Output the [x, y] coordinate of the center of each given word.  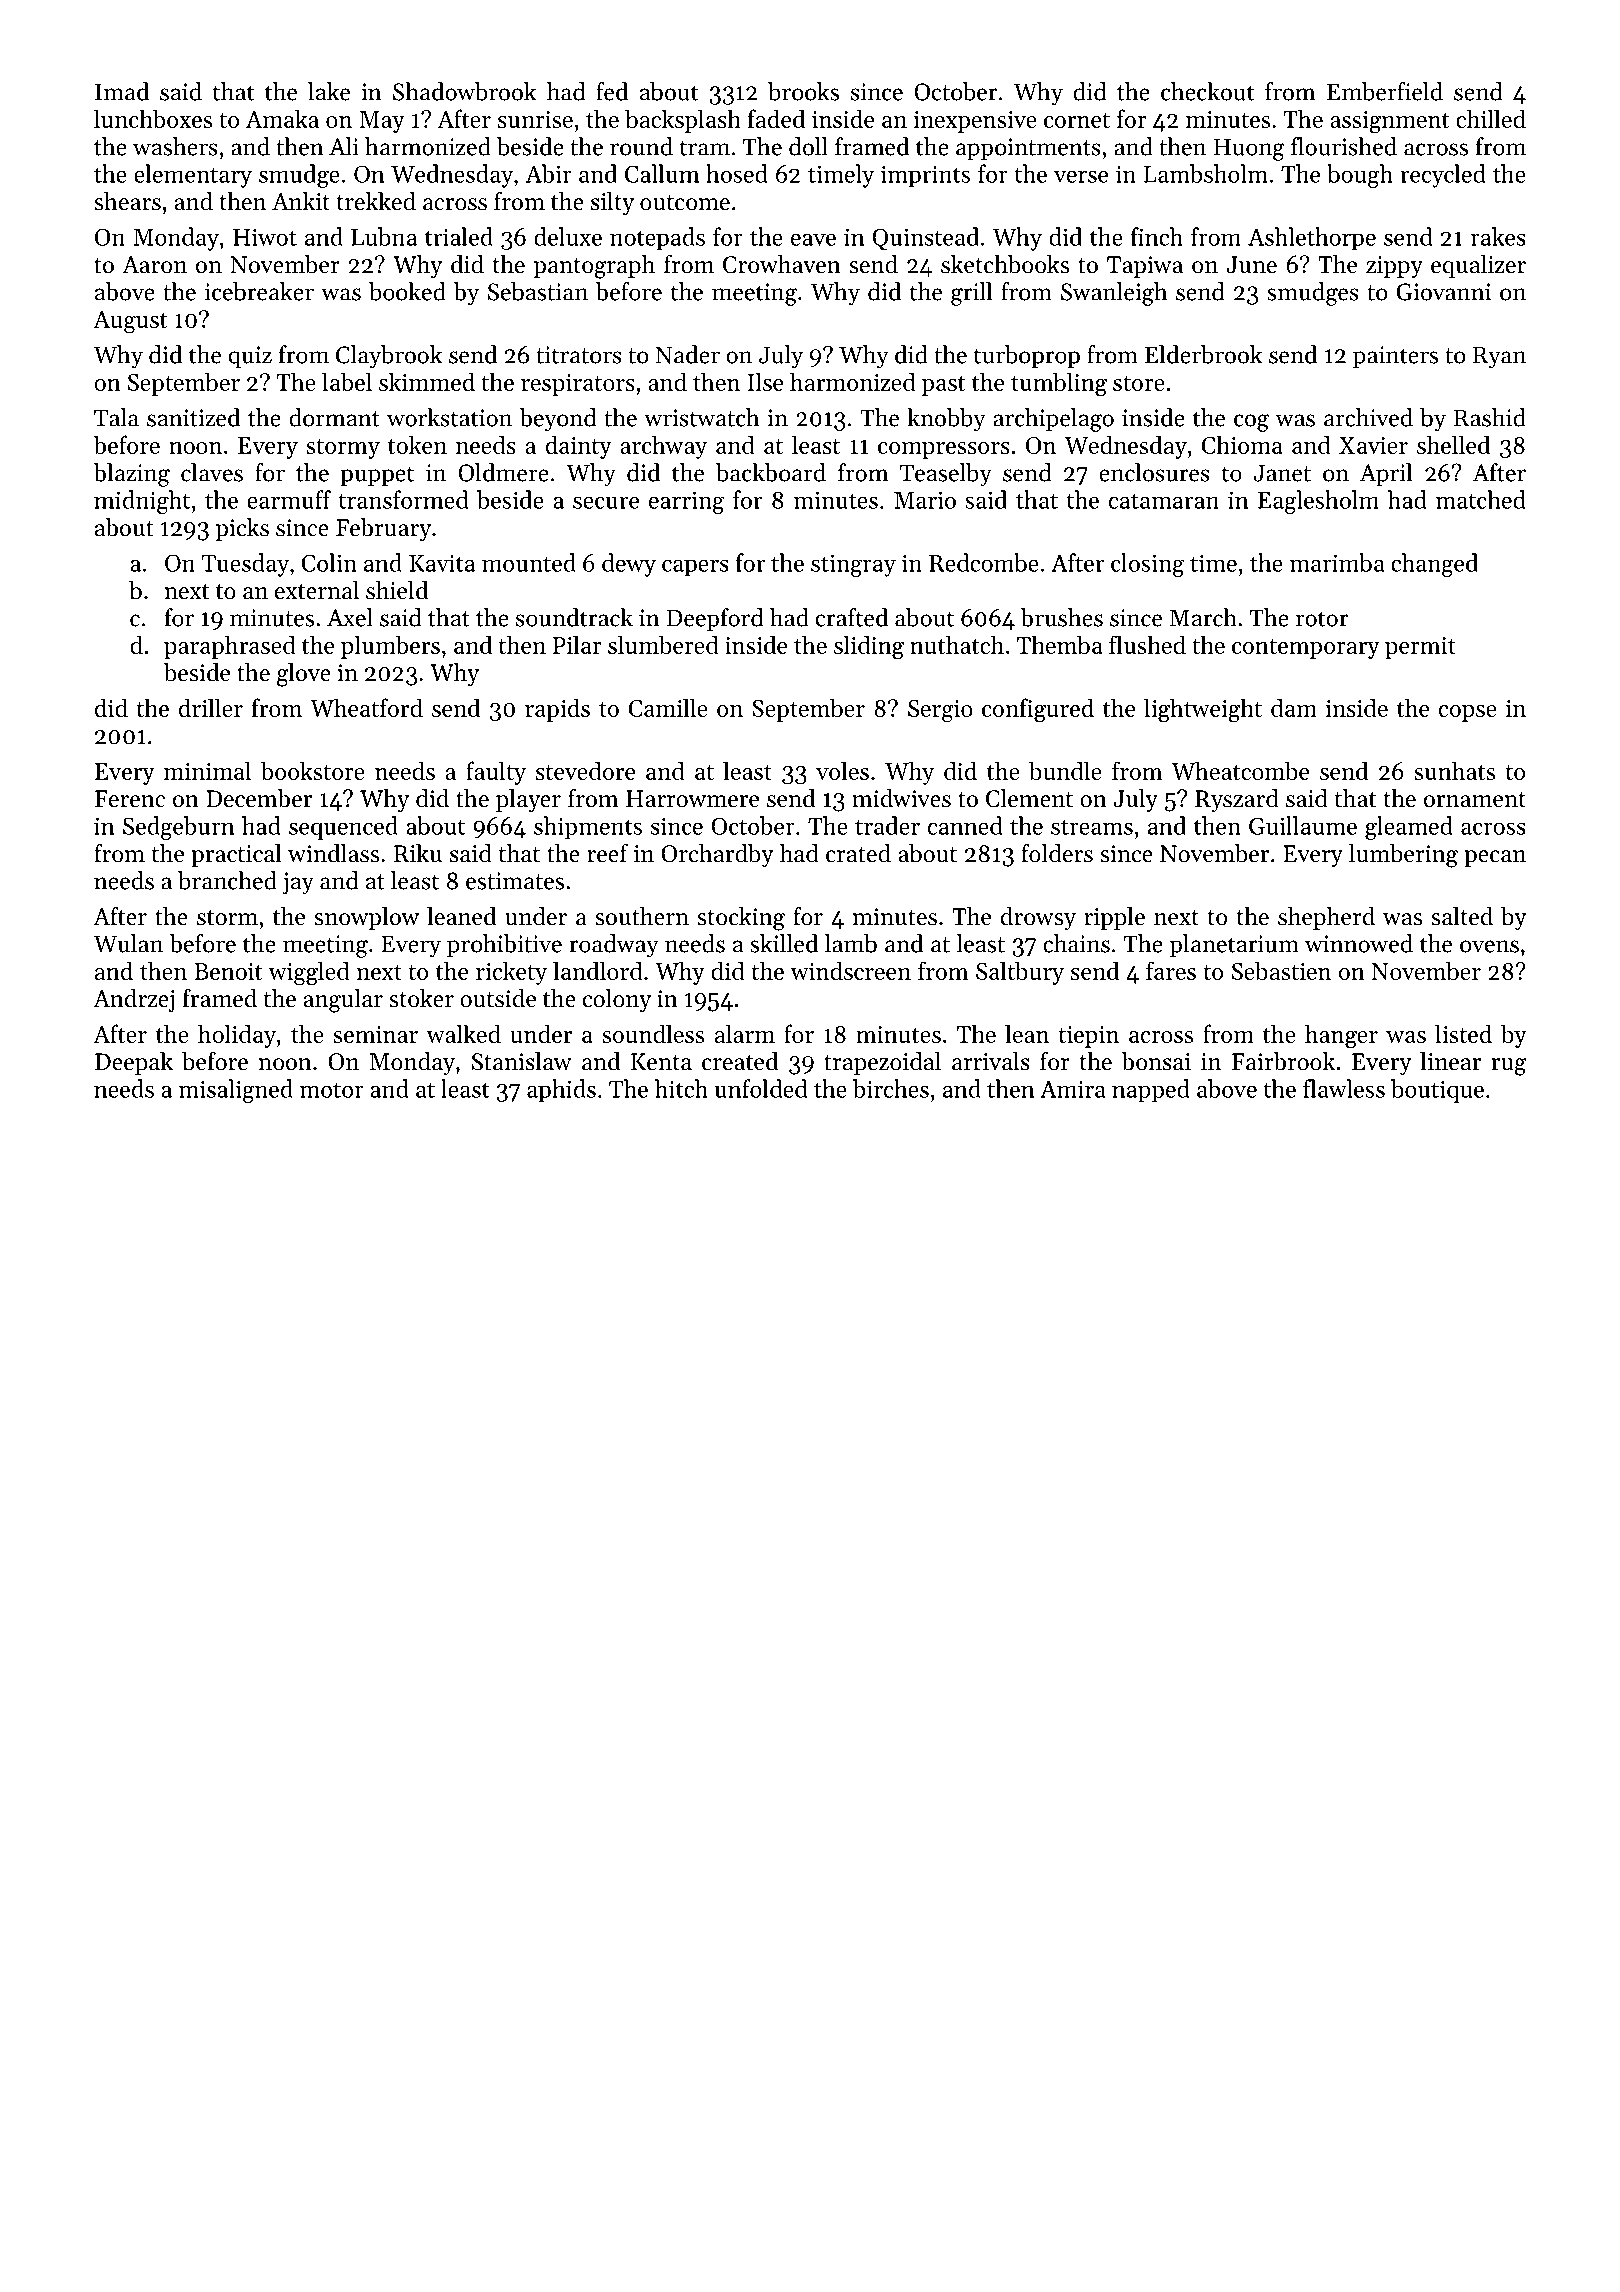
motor [332, 1090]
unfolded [760, 1088]
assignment [1390, 122]
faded [776, 118]
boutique [1437, 1091]
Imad [122, 91]
